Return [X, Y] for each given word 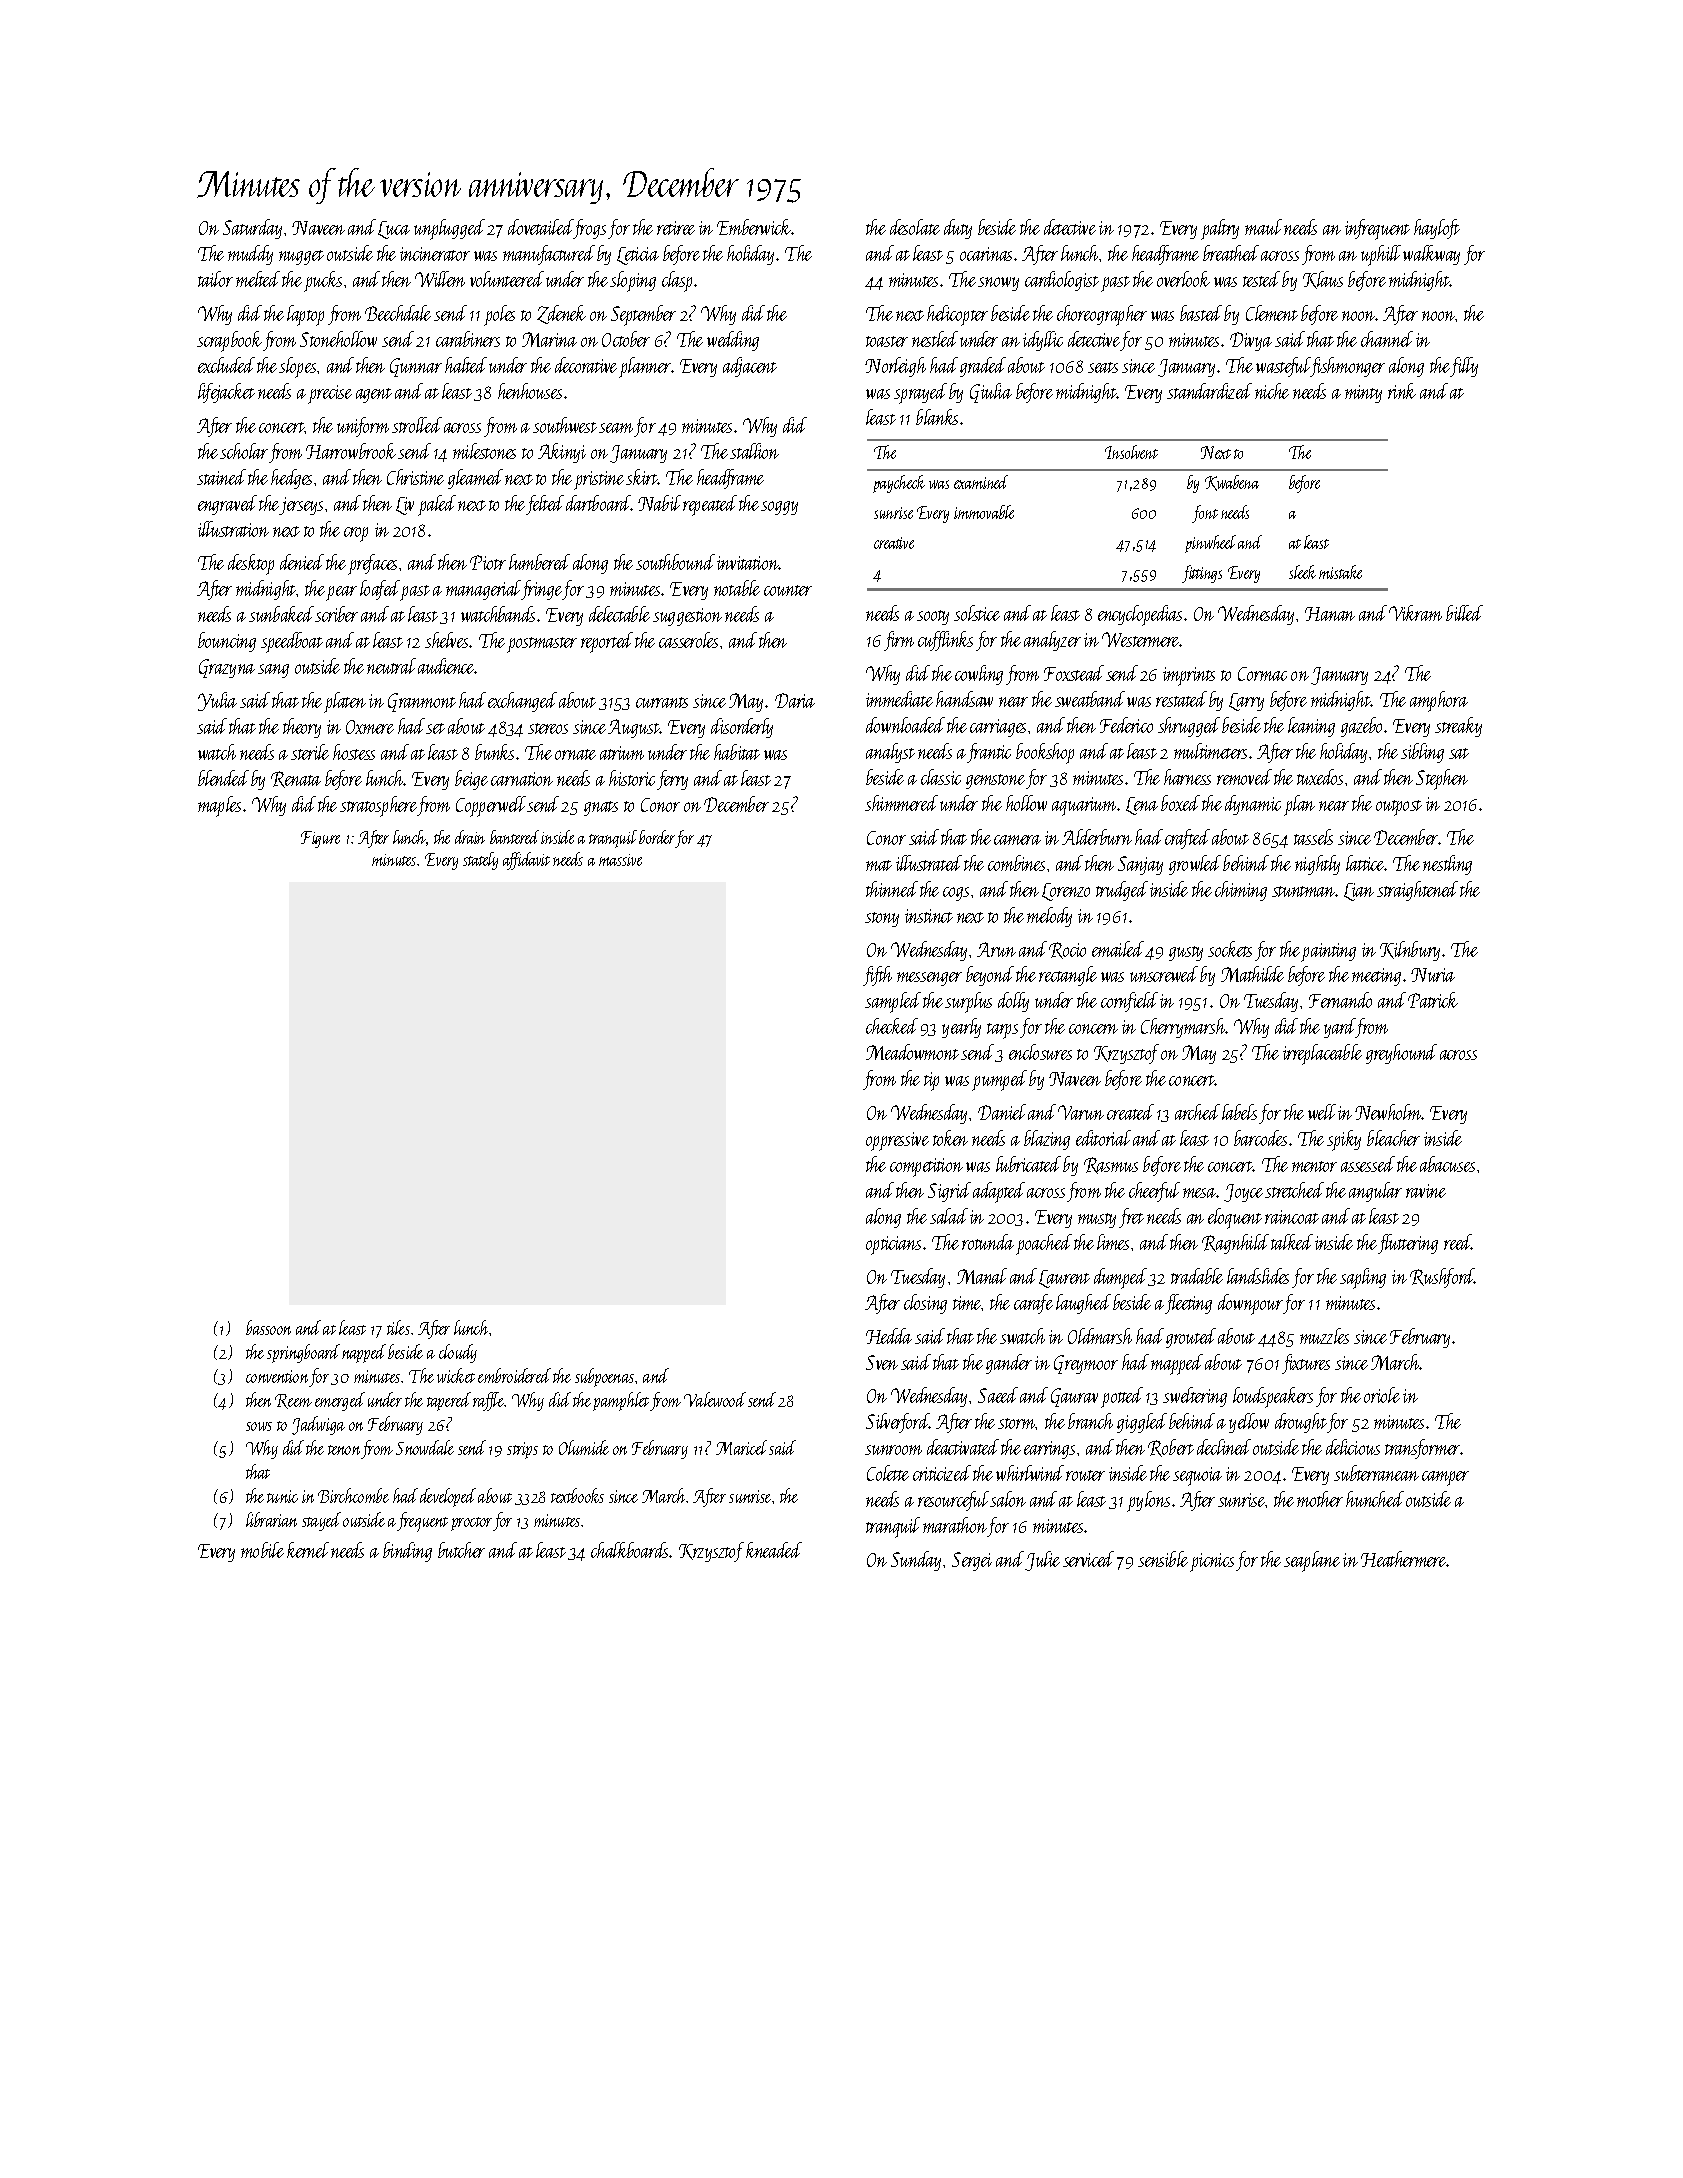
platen [345, 702]
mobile [262, 1550]
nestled [935, 339]
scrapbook [229, 341]
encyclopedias [1140, 615]
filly [1464, 367]
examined [981, 482]
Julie [1042, 1561]
